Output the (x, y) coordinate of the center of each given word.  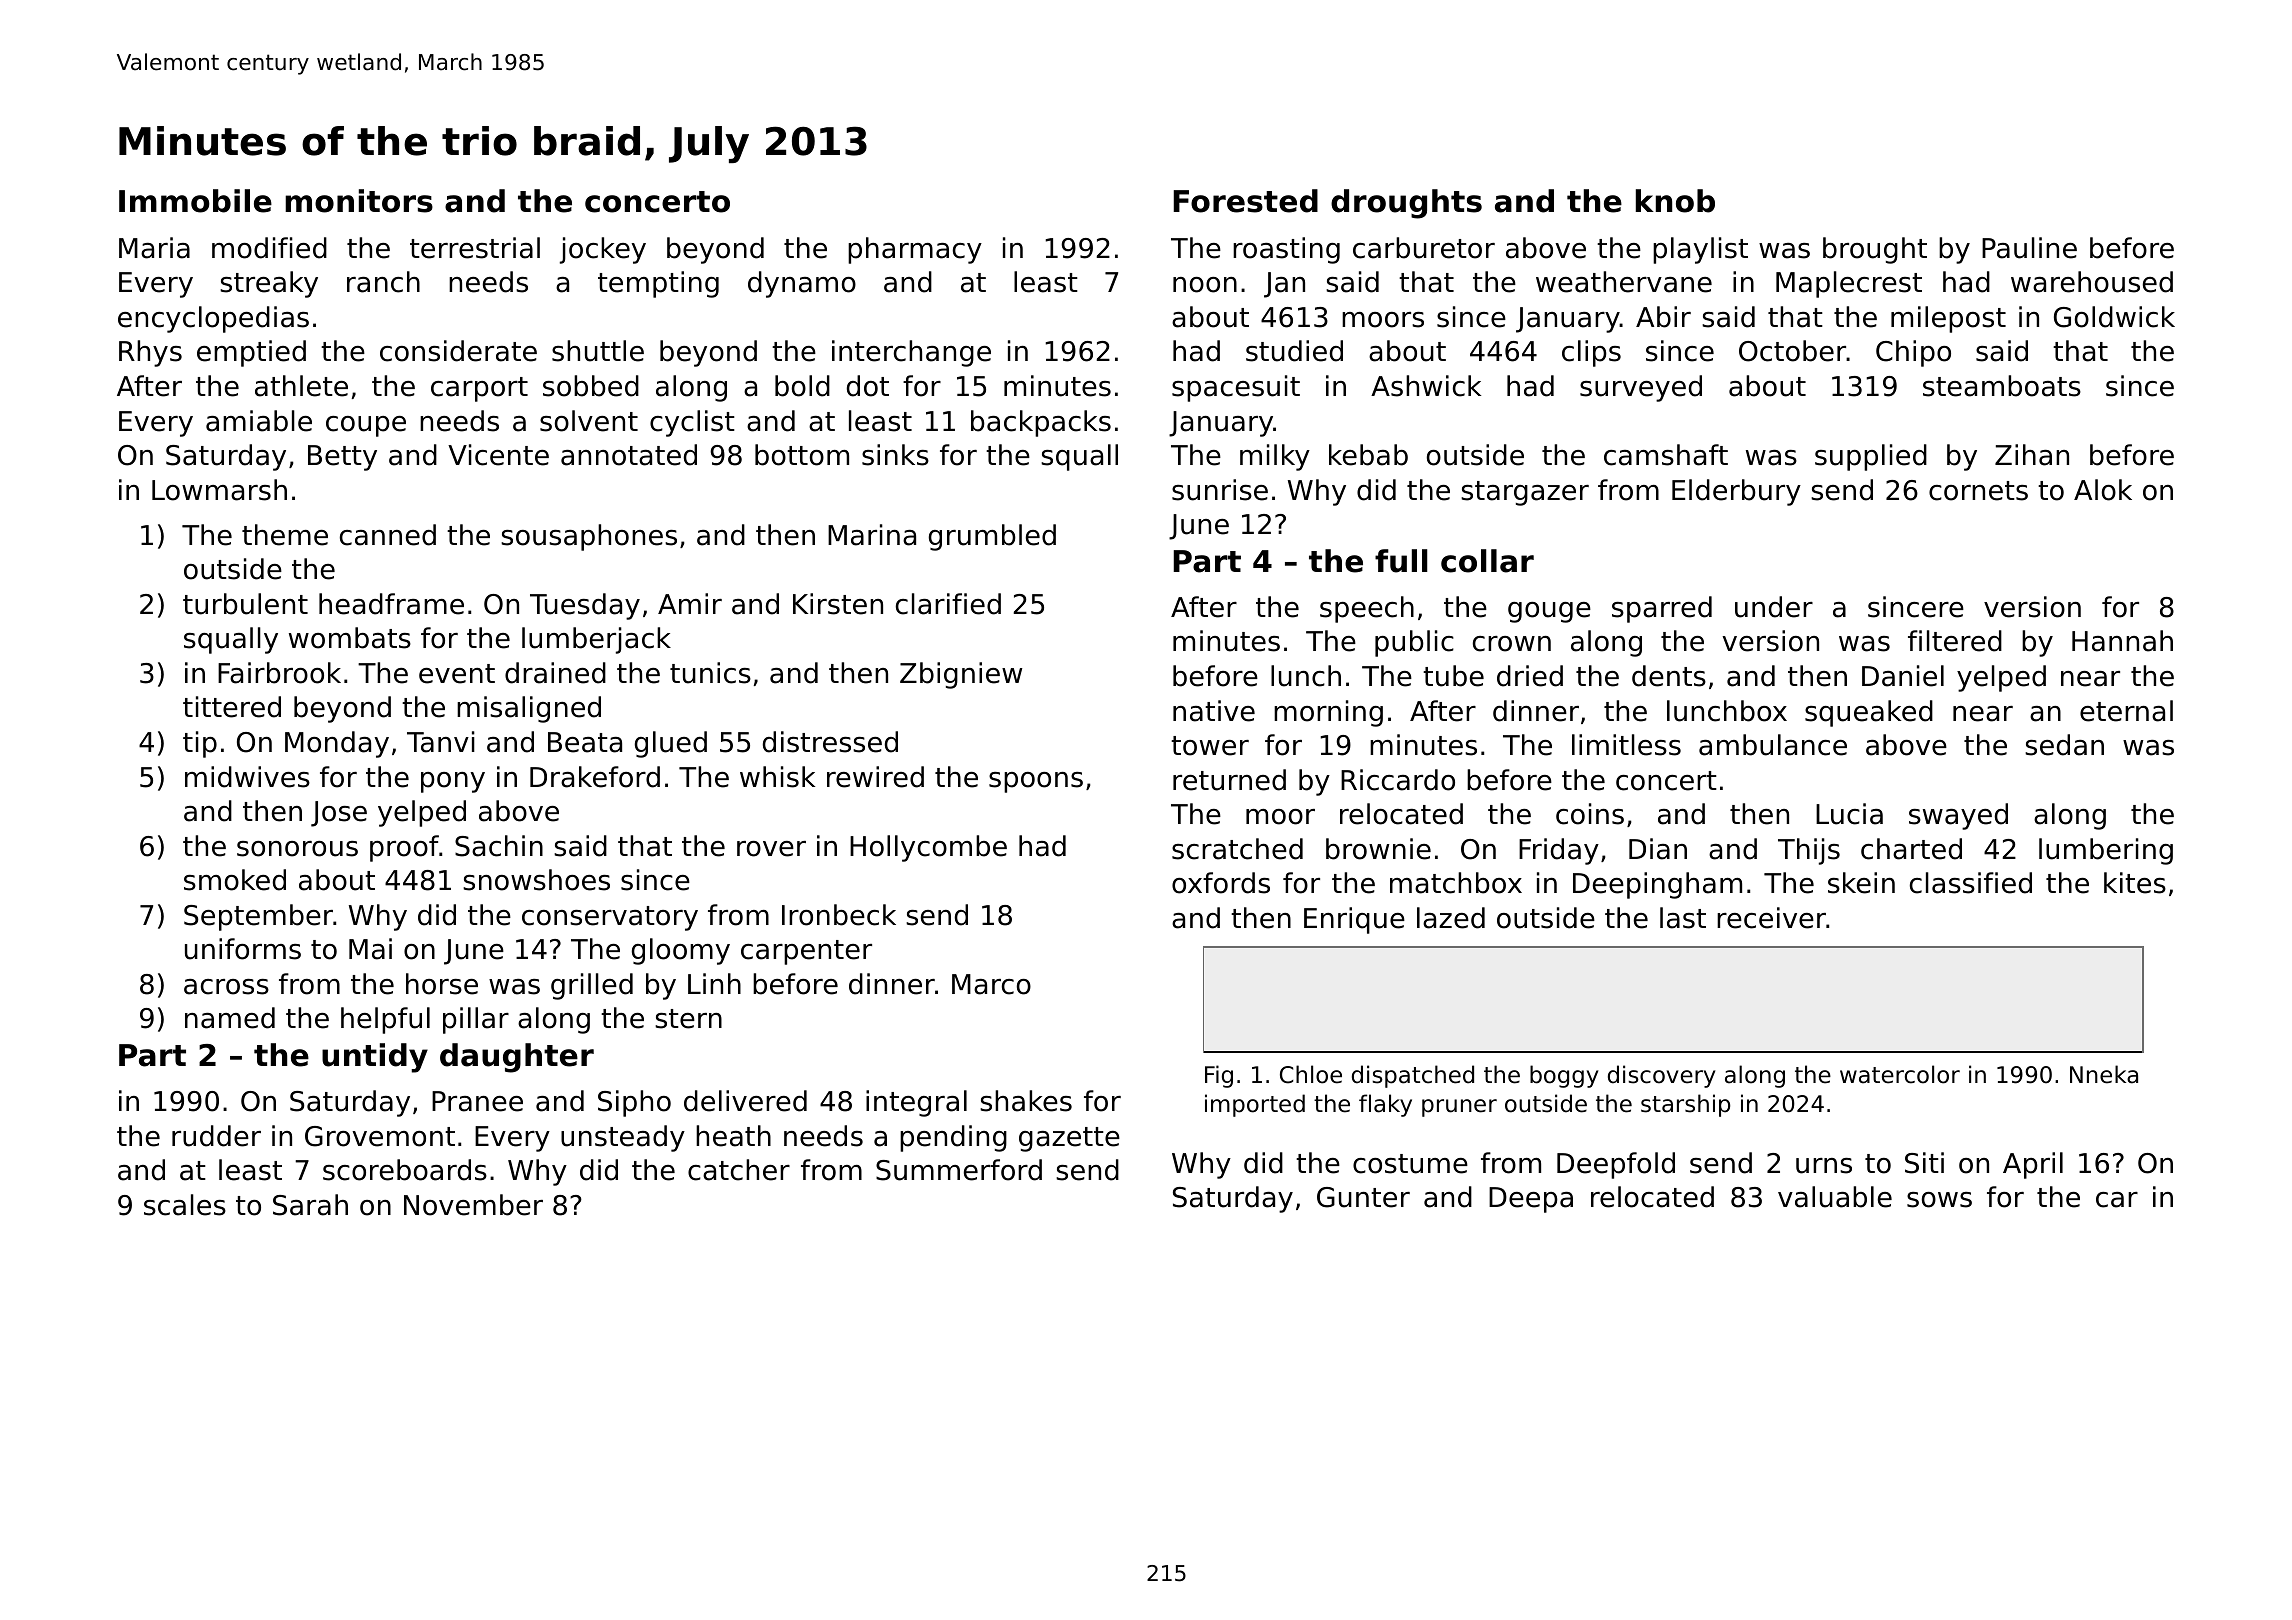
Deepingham (1657, 885)
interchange (911, 353)
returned (1229, 780)
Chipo (1913, 353)
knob (1675, 201)
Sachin (499, 846)
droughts (1406, 204)
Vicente (498, 455)
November (473, 1205)
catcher (739, 1170)
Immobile (195, 201)
